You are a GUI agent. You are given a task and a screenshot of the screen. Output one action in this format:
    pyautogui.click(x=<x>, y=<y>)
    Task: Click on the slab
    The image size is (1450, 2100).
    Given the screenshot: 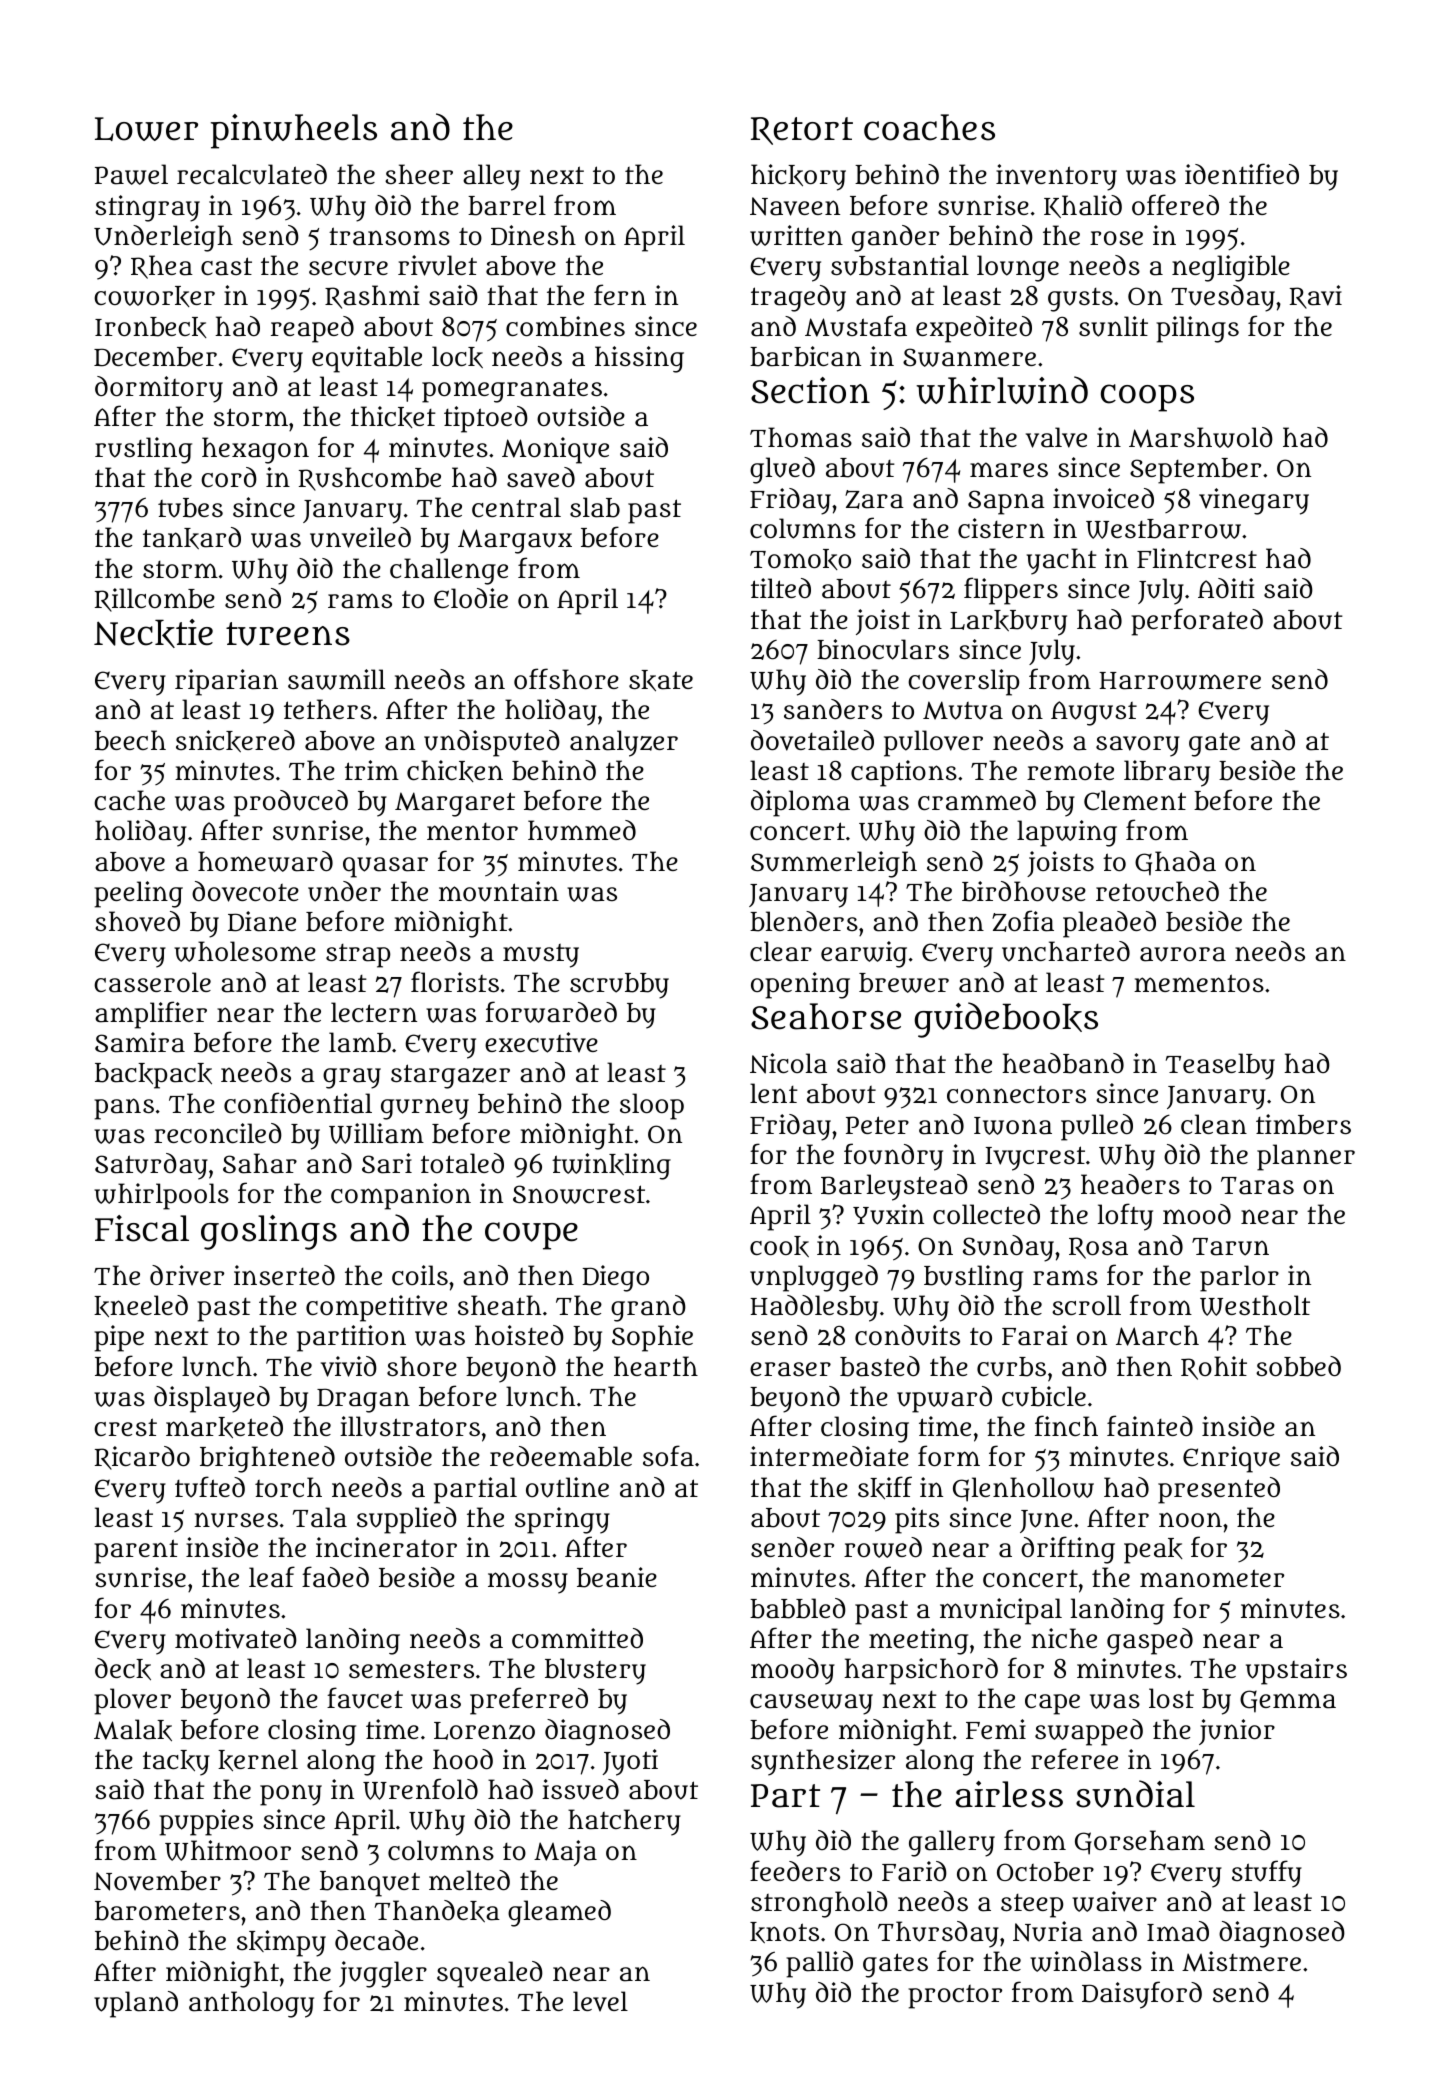 What is the action you would take?
    pyautogui.click(x=595, y=507)
